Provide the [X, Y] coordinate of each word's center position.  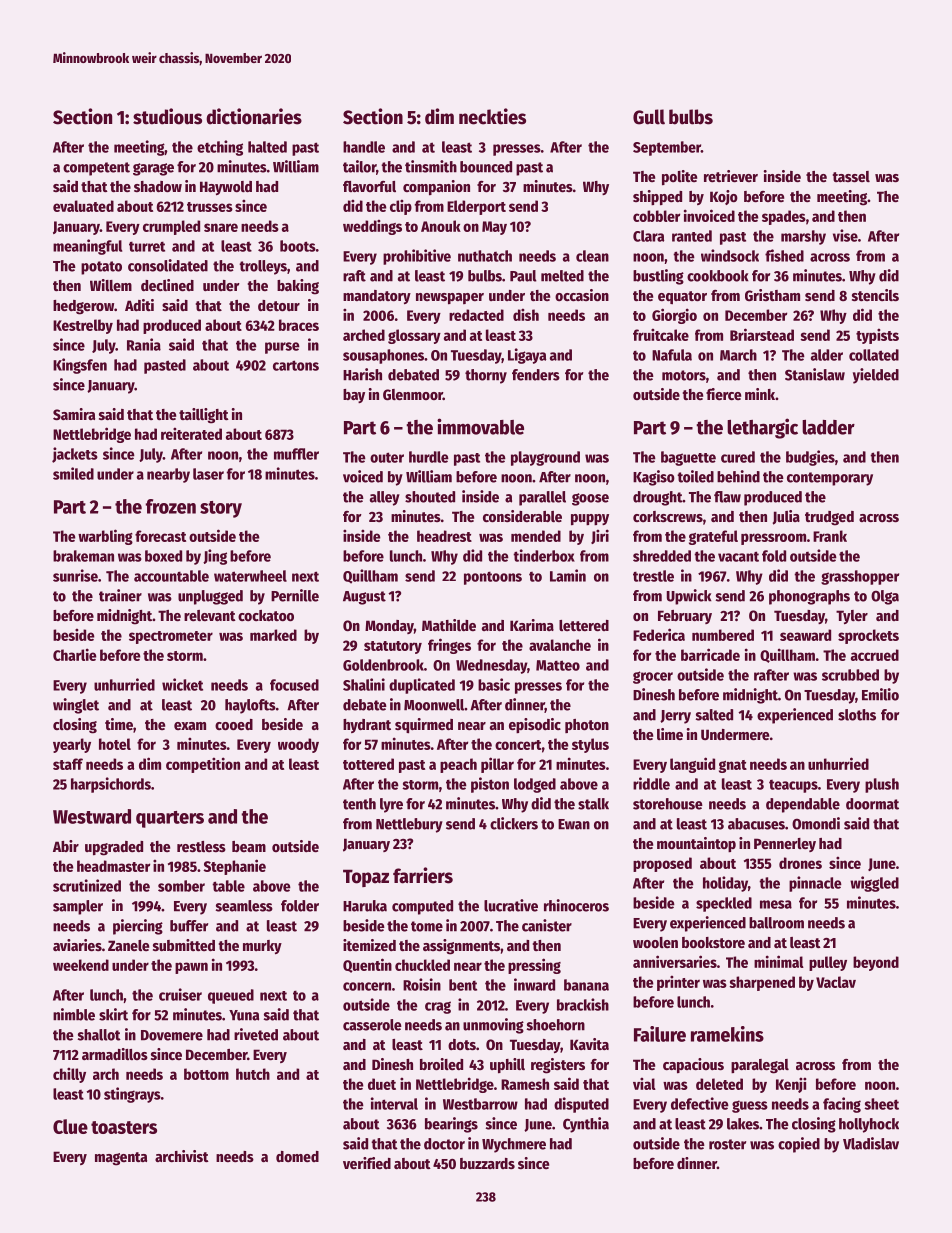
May [494, 228]
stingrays [132, 1095]
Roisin [422, 984]
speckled [724, 904]
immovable [480, 426]
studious [167, 116]
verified [367, 1163]
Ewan [574, 824]
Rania [144, 344]
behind [738, 476]
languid [692, 765]
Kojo [724, 197]
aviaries [77, 945]
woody [298, 745]
